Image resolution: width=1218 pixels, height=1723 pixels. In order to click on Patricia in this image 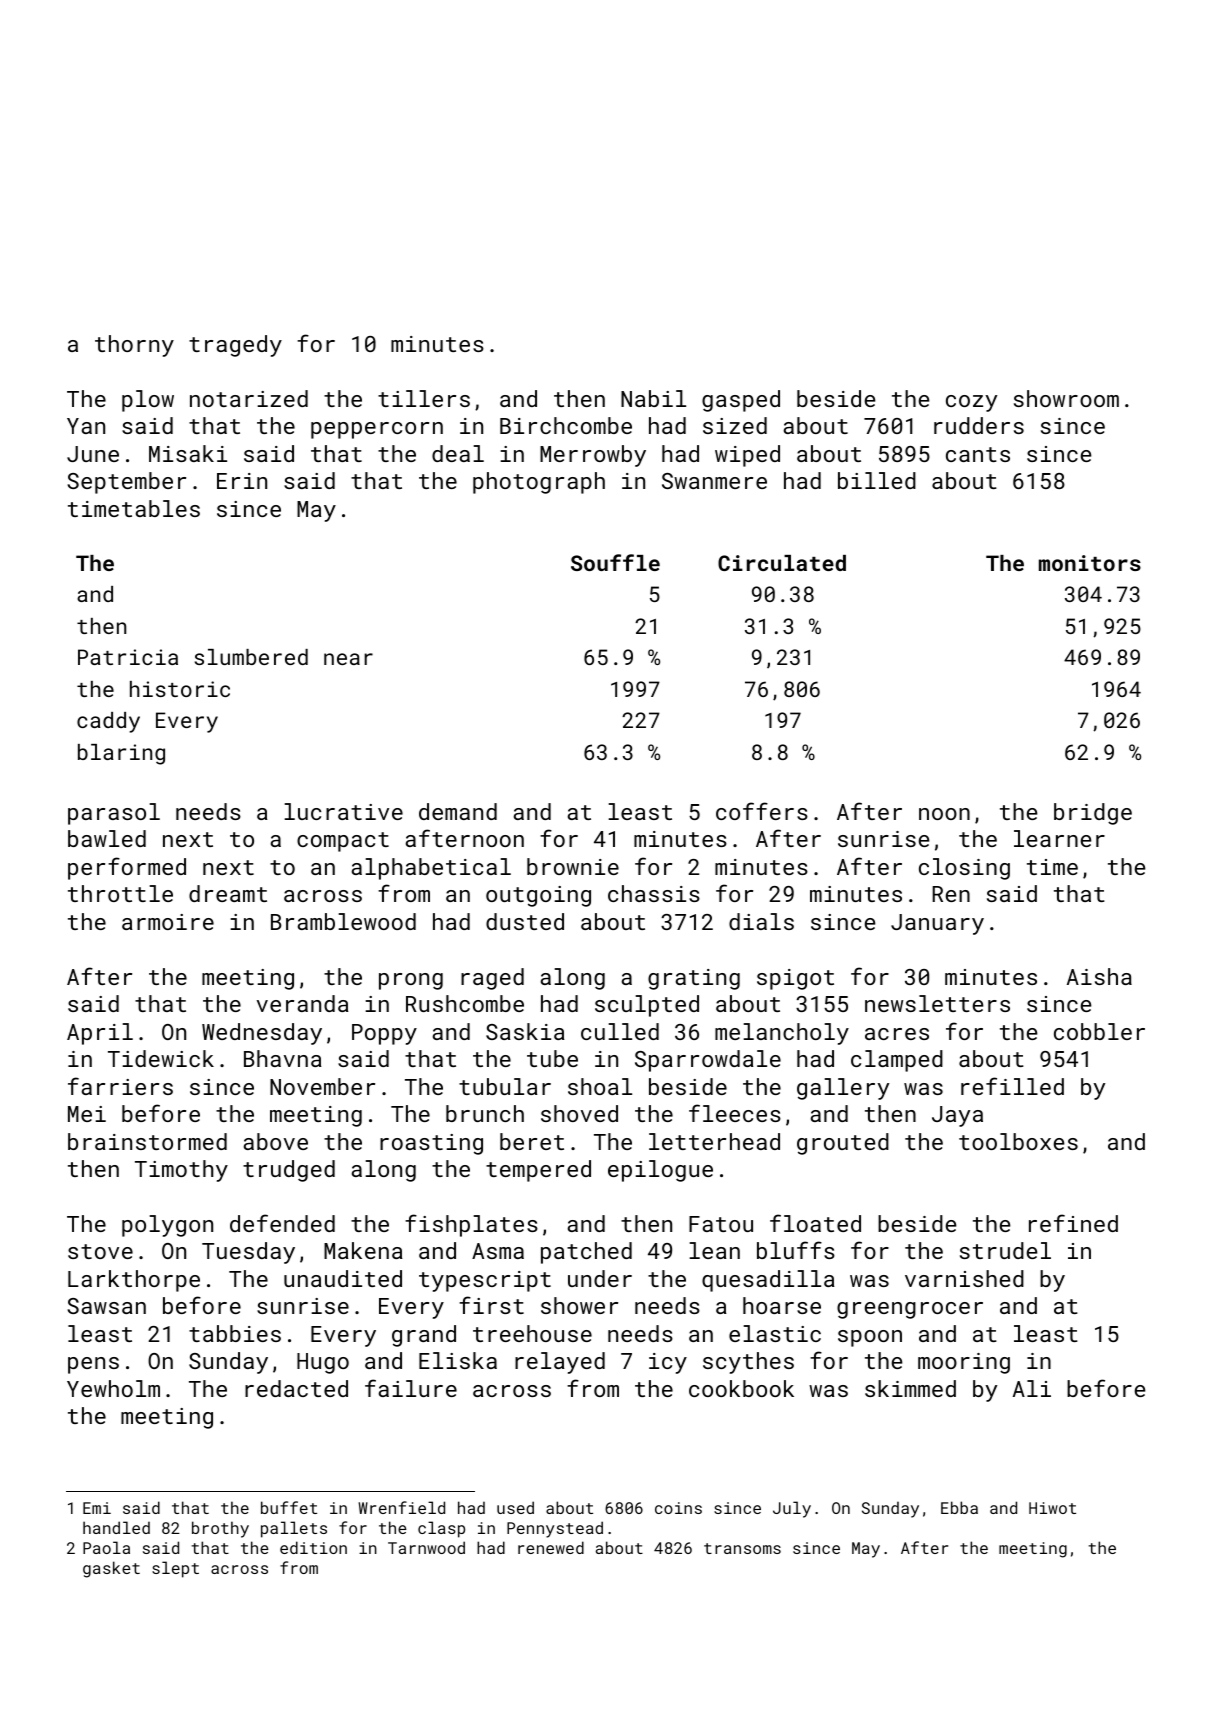, I will do `click(128, 657)`.
